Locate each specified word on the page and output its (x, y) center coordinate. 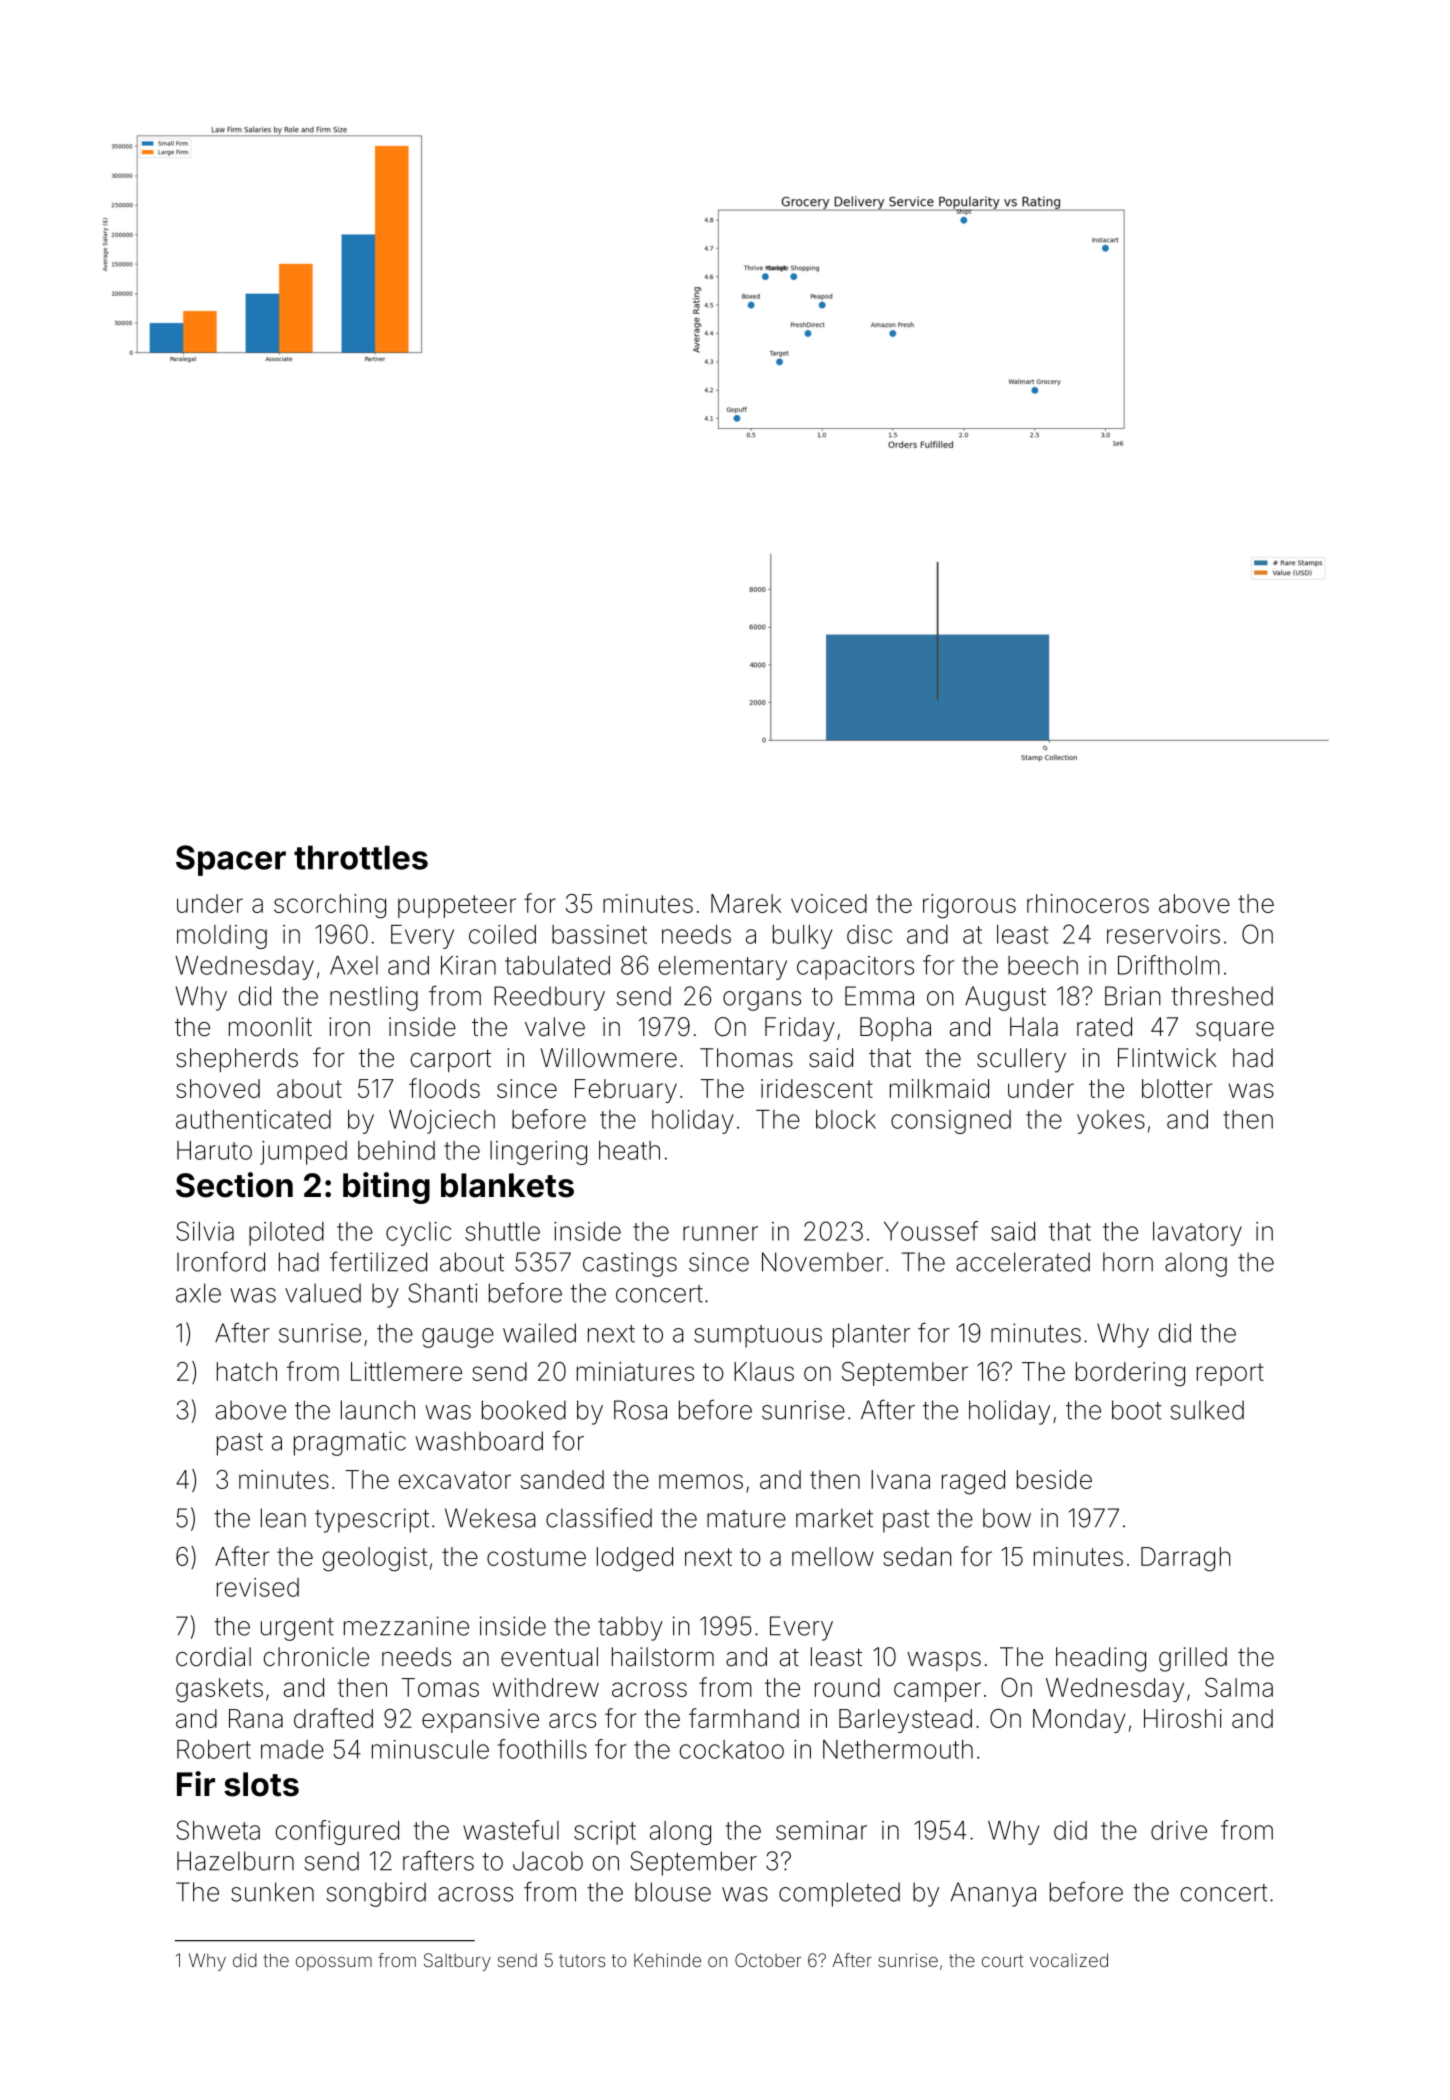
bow (1007, 1518)
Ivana (900, 1479)
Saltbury (457, 1962)
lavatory (1197, 1234)
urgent (297, 1629)
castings (630, 1264)
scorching (330, 906)
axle (198, 1293)
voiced (829, 903)
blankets (507, 1185)
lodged (635, 1559)
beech (1043, 965)
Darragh (1185, 1559)
